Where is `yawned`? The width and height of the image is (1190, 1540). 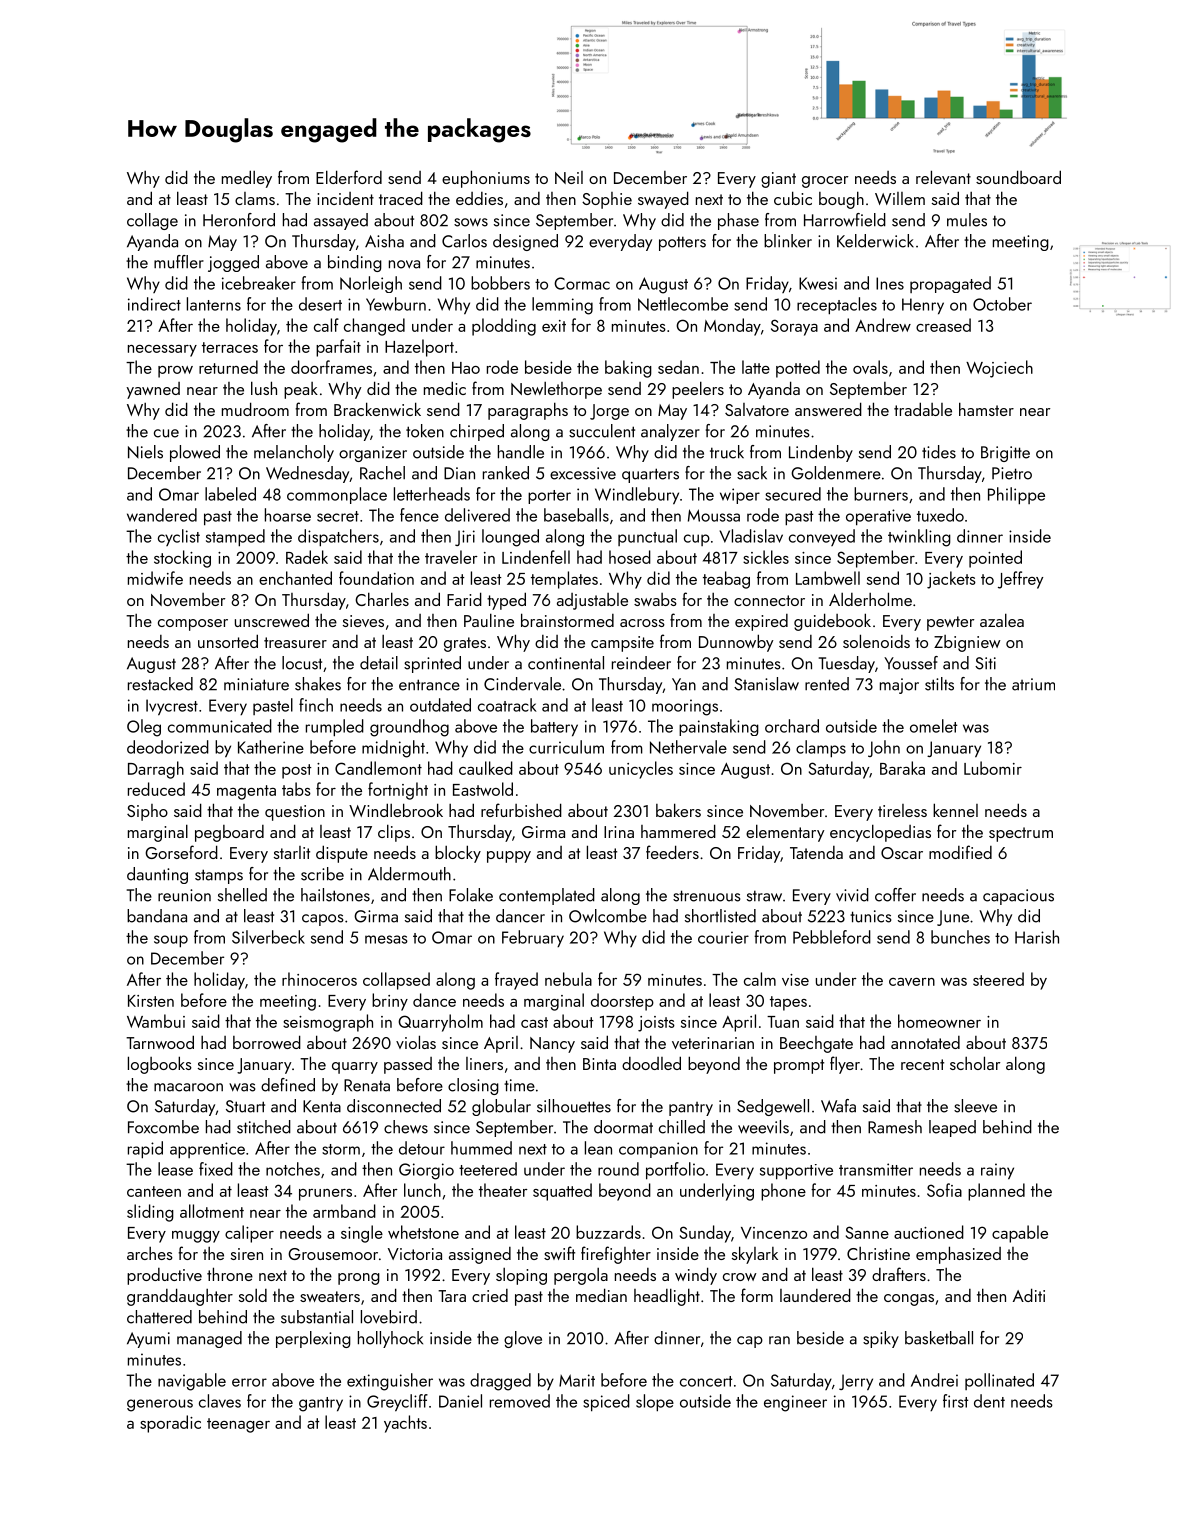
yawned is located at coordinates (153, 390).
